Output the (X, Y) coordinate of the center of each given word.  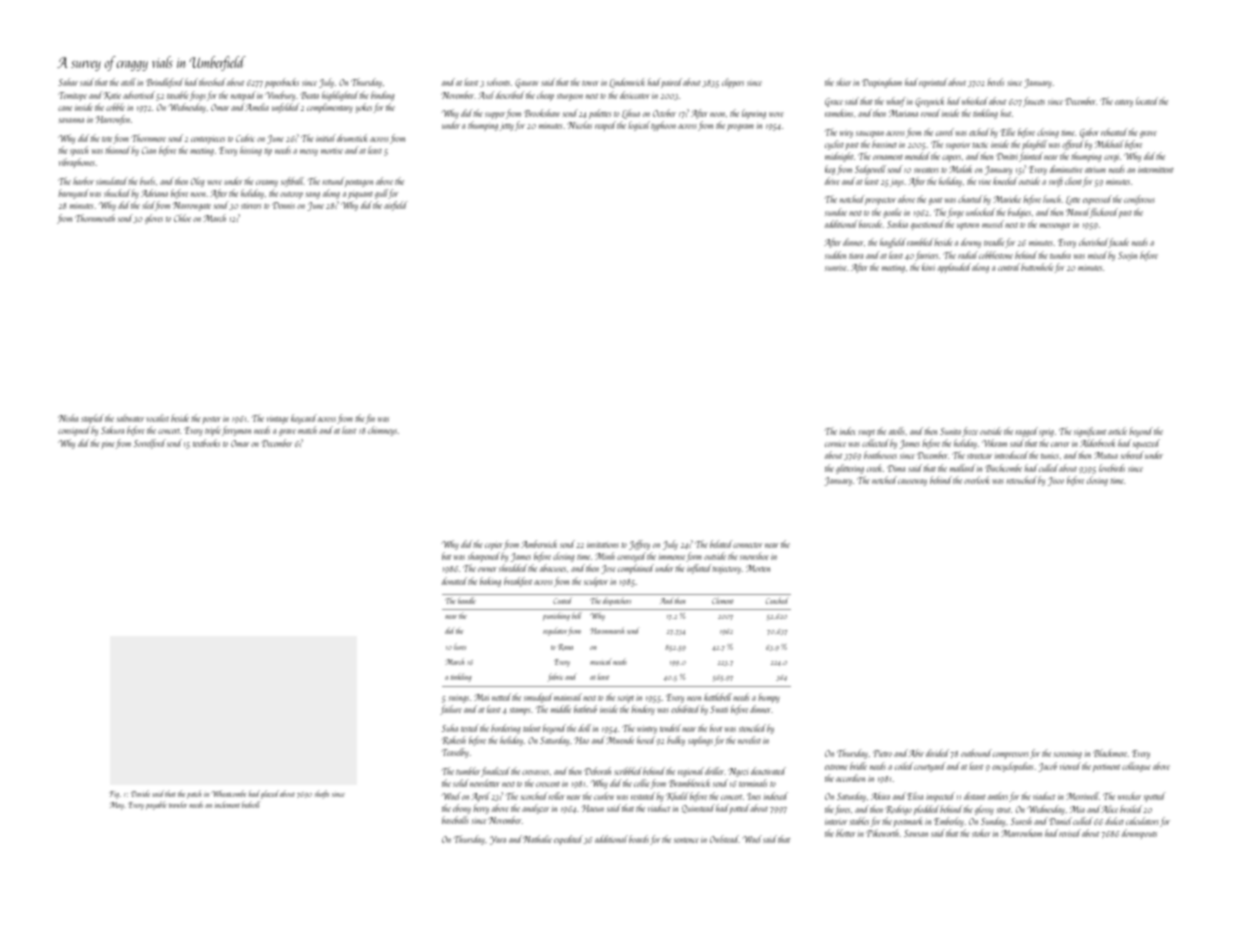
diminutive (1066, 169)
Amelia (257, 107)
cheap (545, 96)
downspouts (1139, 834)
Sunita (950, 431)
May (117, 806)
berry (481, 809)
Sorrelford (150, 444)
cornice (835, 443)
